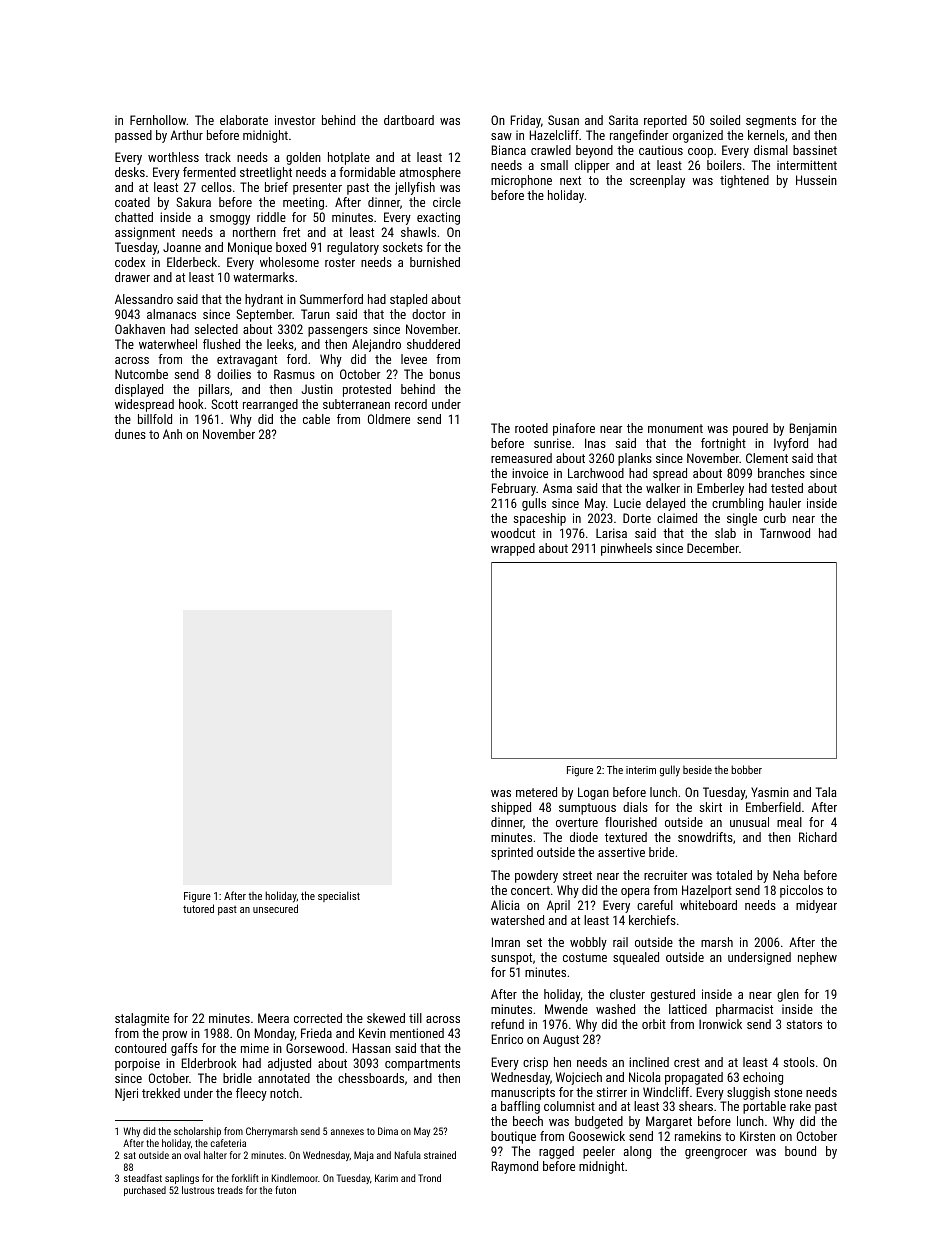 This screenshot has height=1233, width=952. I want to click on nephew, so click(817, 958).
